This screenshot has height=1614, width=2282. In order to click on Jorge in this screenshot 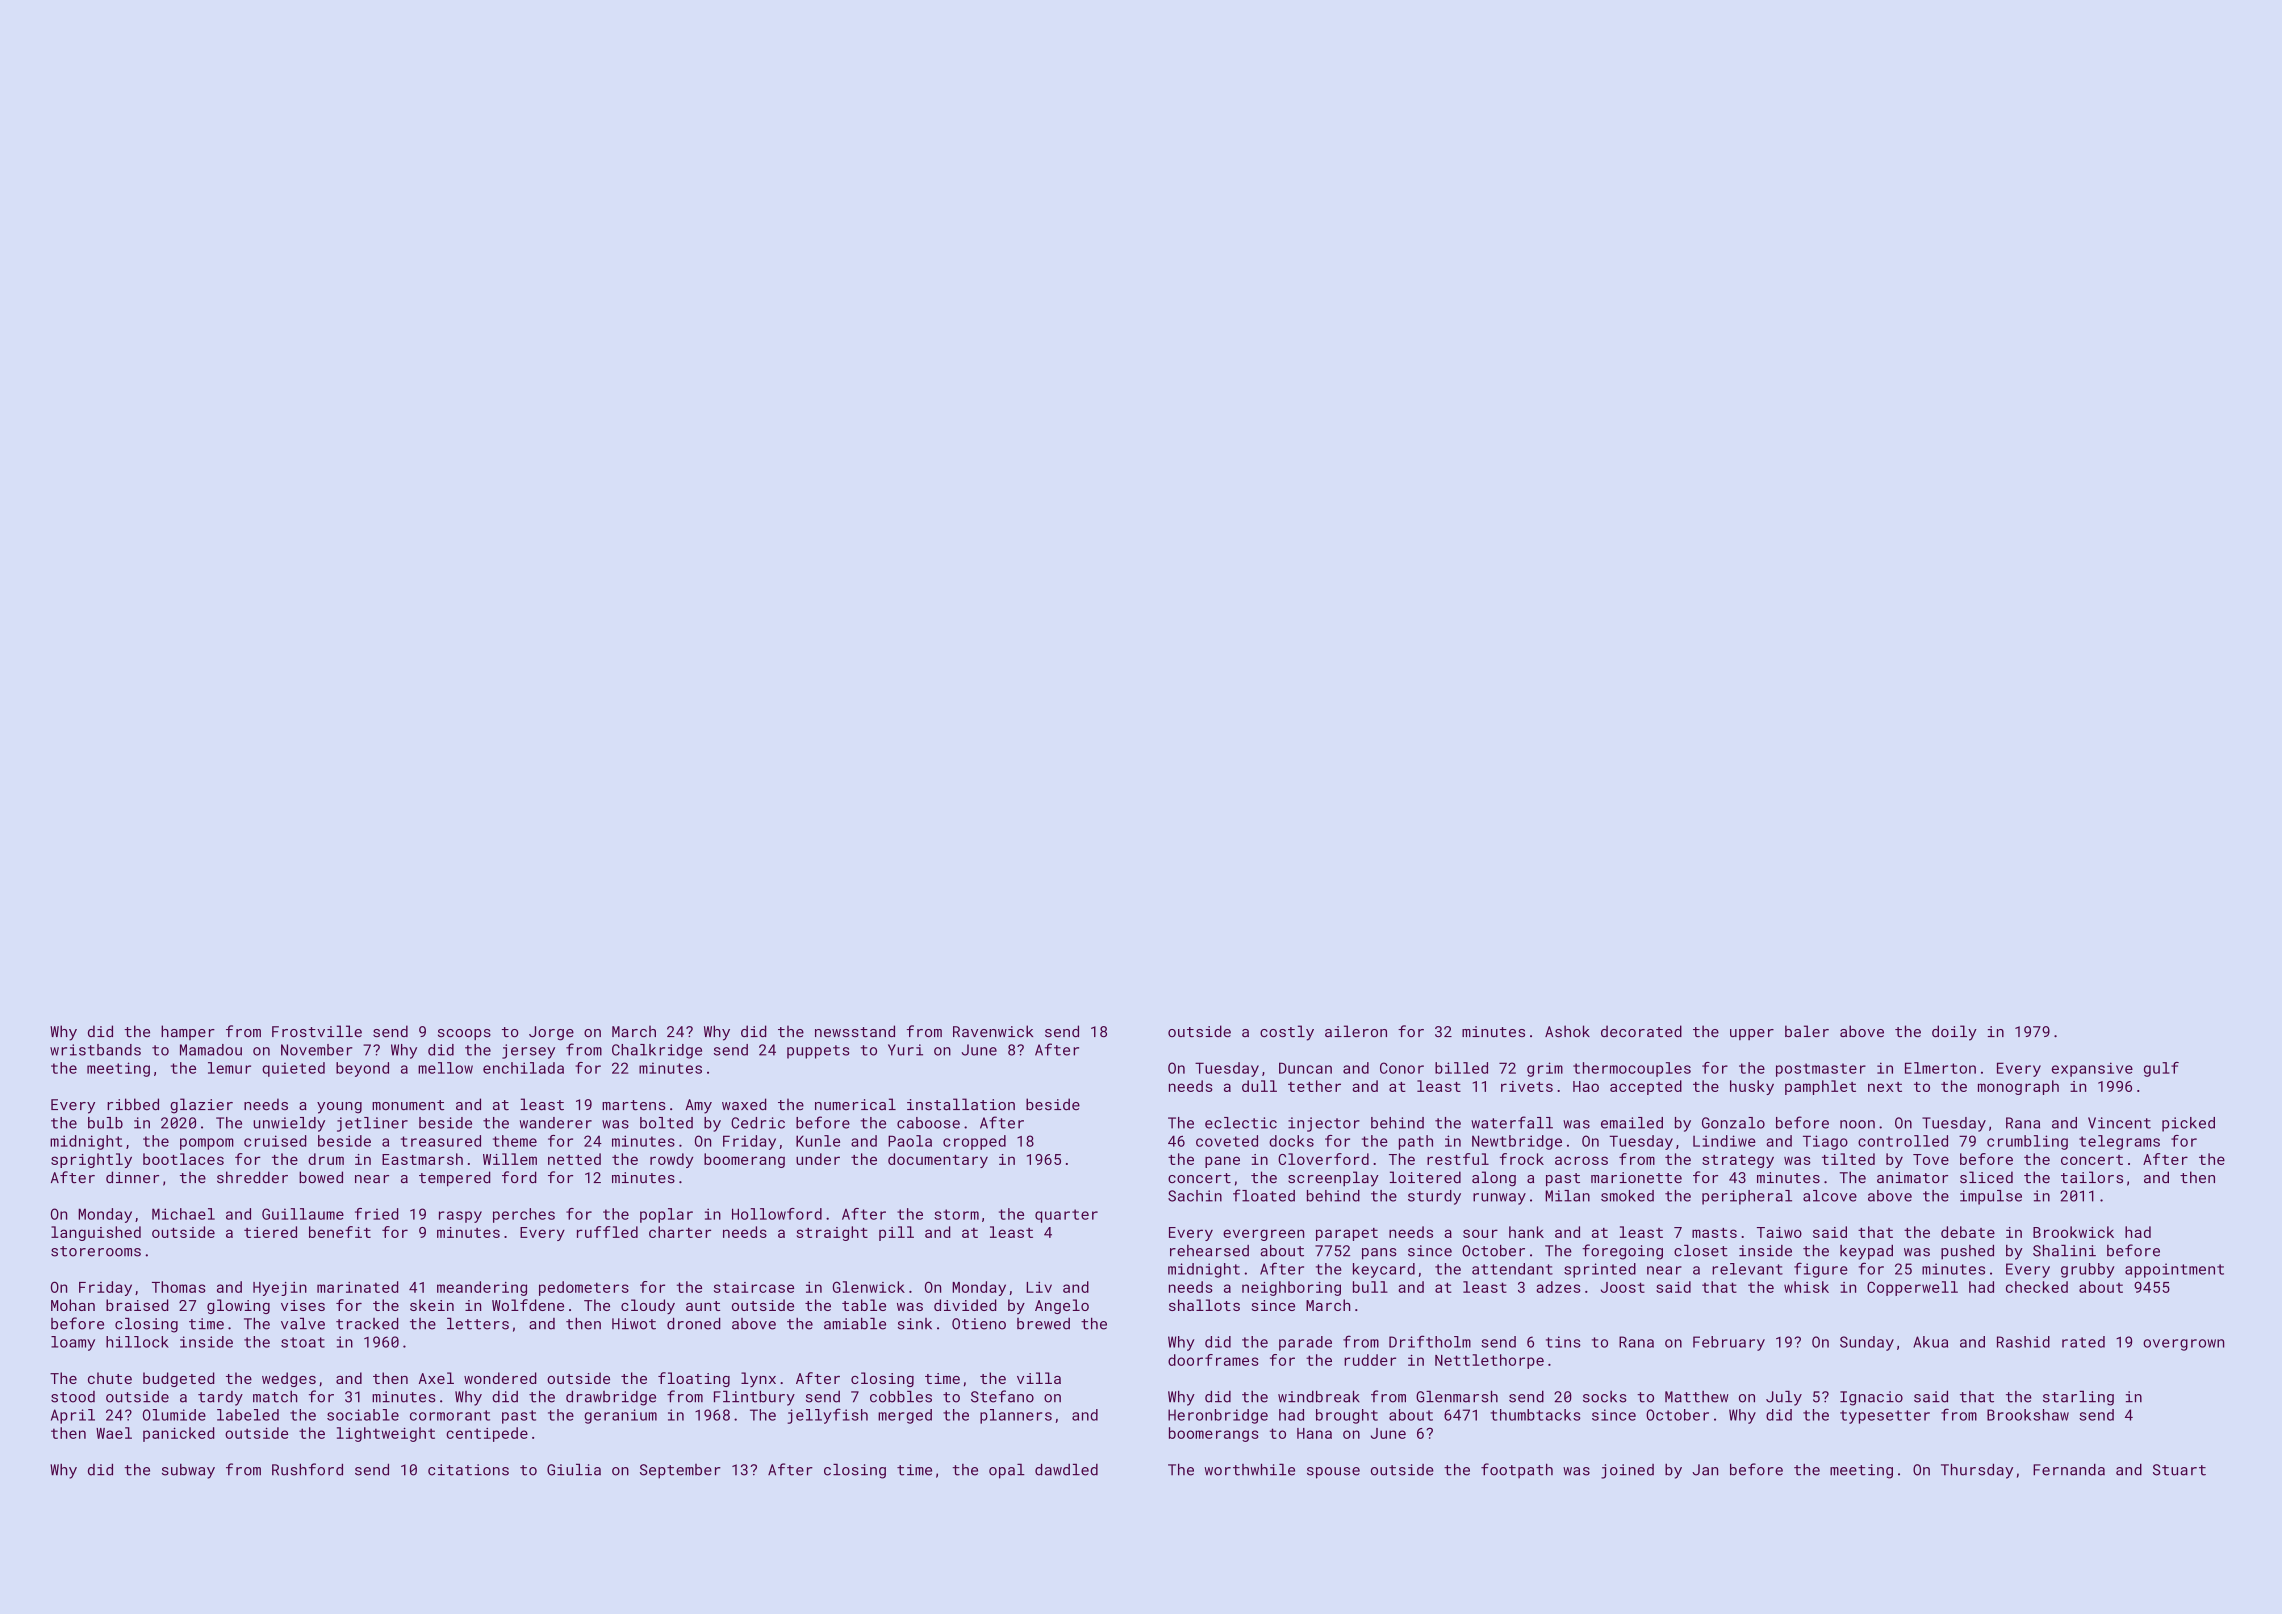, I will do `click(551, 1033)`.
